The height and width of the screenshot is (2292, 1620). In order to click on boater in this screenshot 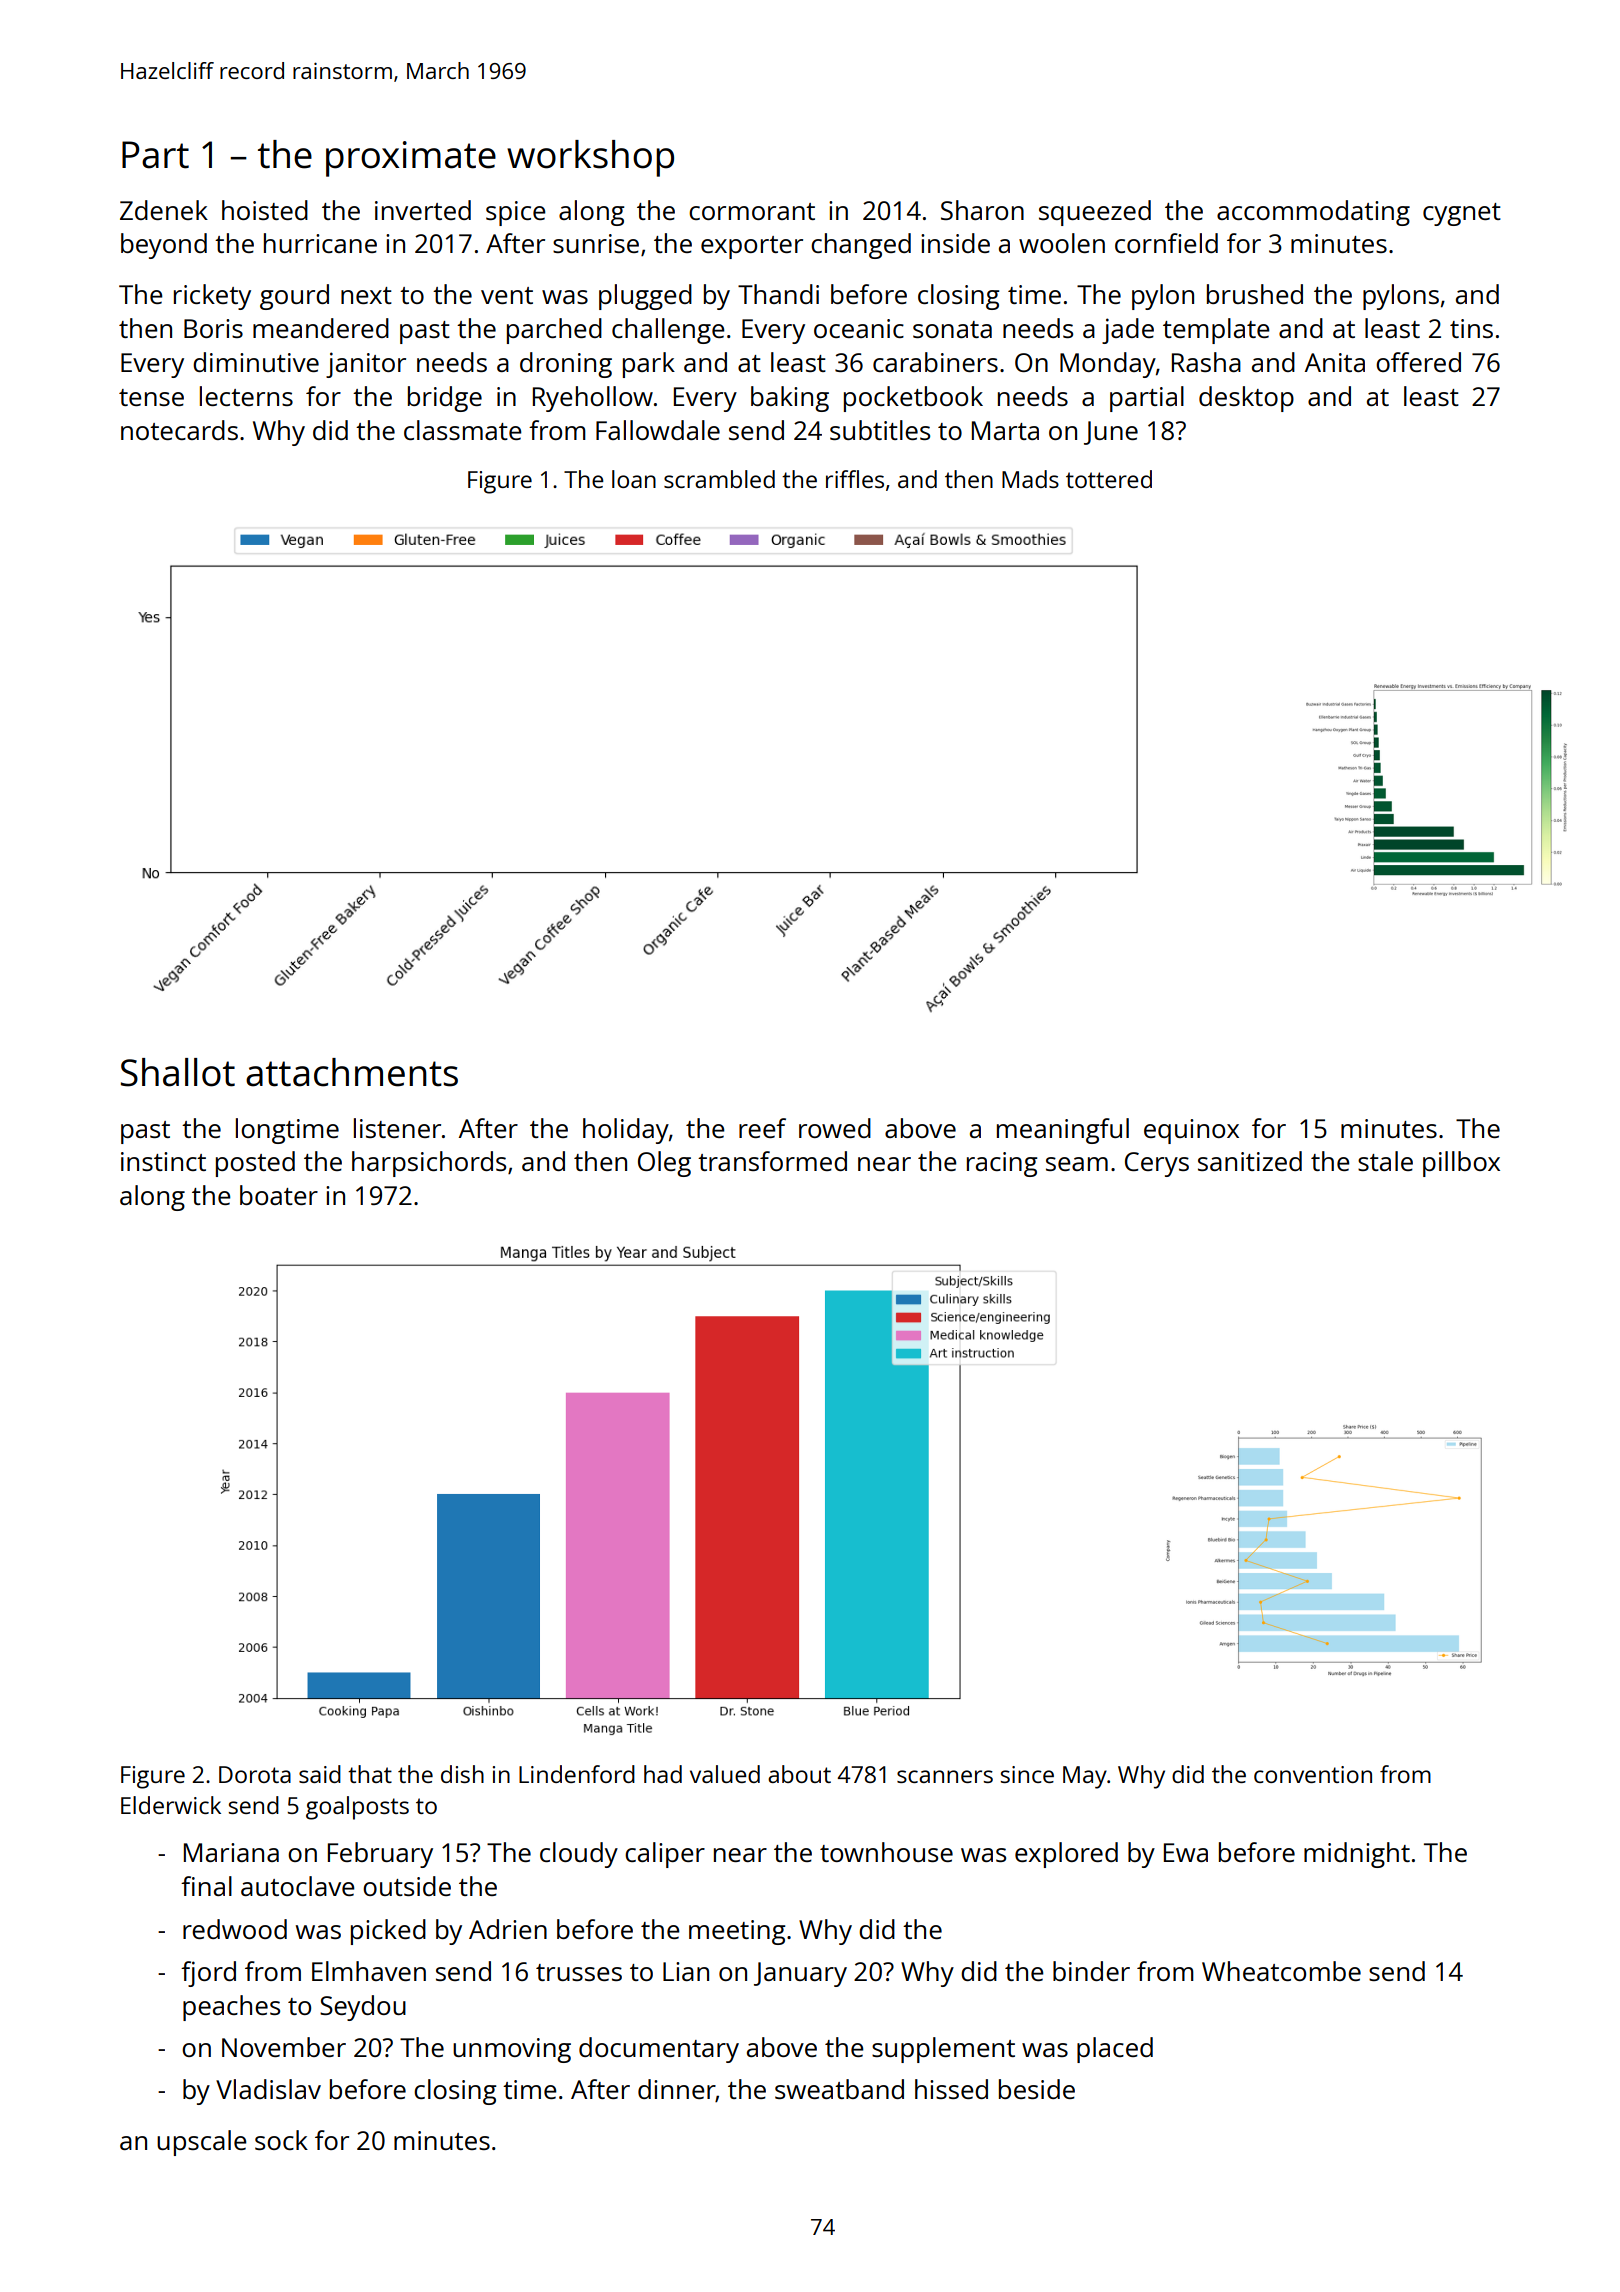, I will do `click(279, 1195)`.
